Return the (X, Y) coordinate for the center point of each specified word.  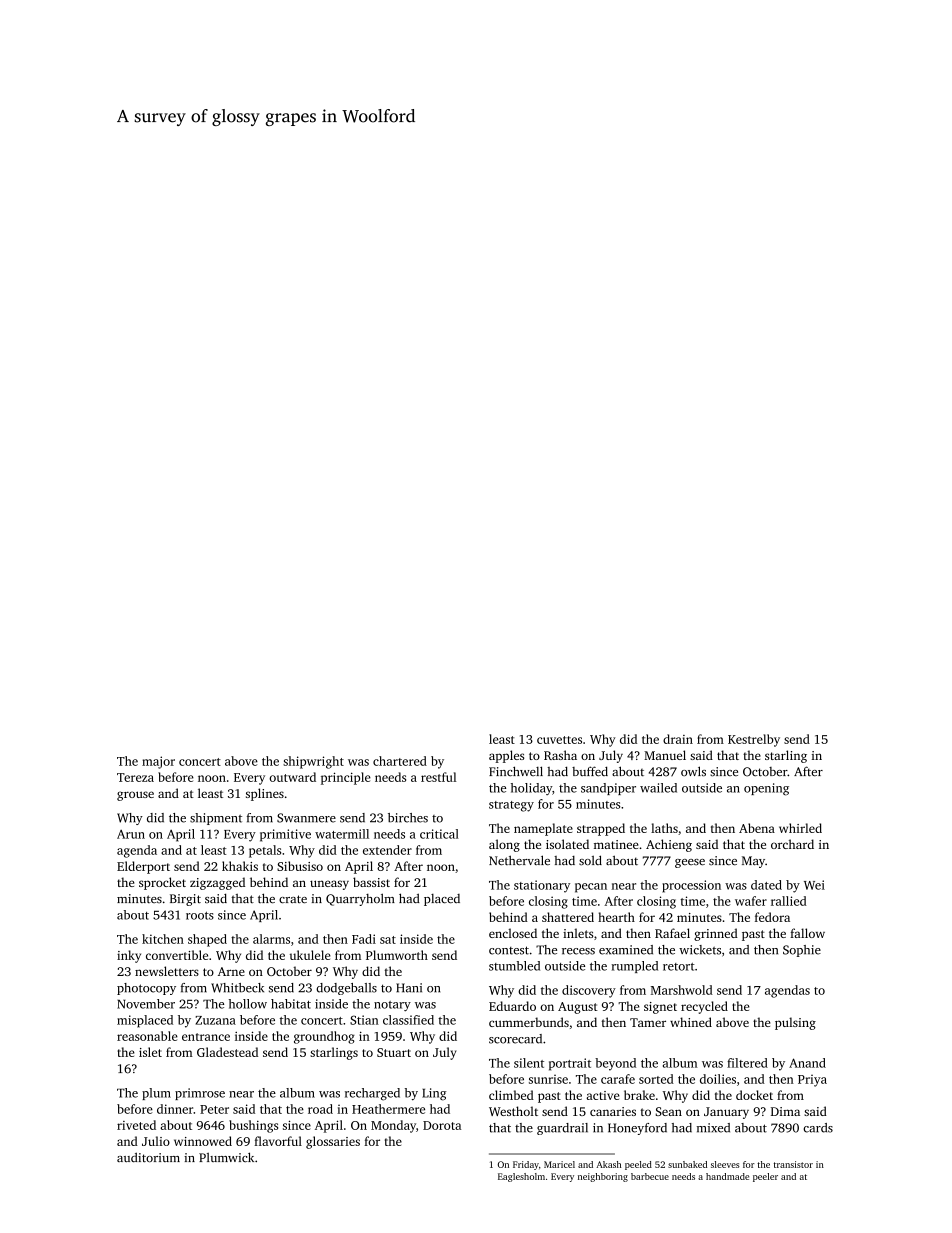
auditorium (148, 1157)
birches (408, 818)
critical (439, 834)
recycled (704, 1007)
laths (664, 828)
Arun (131, 834)
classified (408, 1020)
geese (690, 863)
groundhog (324, 1037)
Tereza (135, 777)
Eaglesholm (521, 1177)
